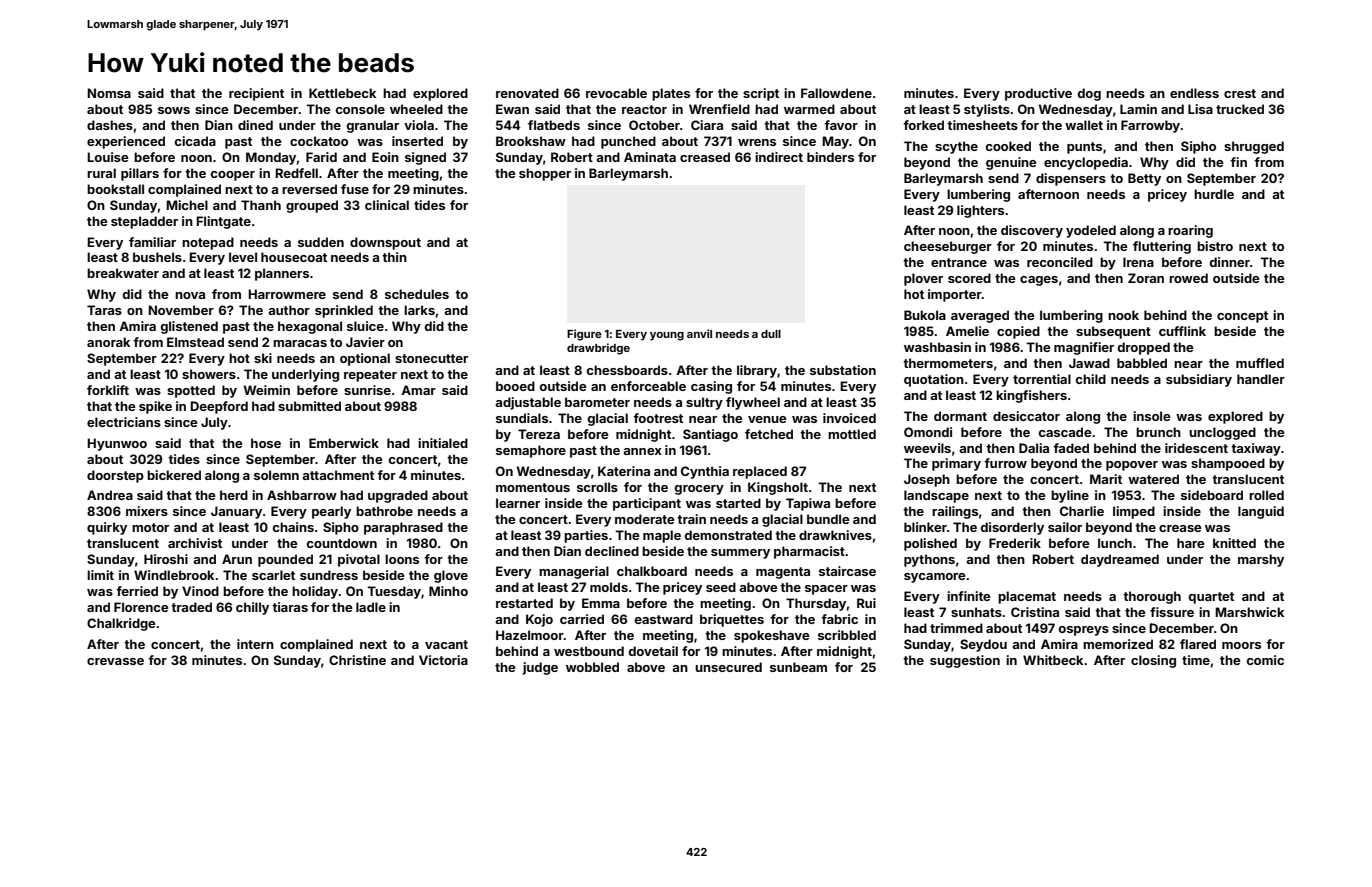 The image size is (1372, 887). I want to click on ladle, so click(371, 607).
